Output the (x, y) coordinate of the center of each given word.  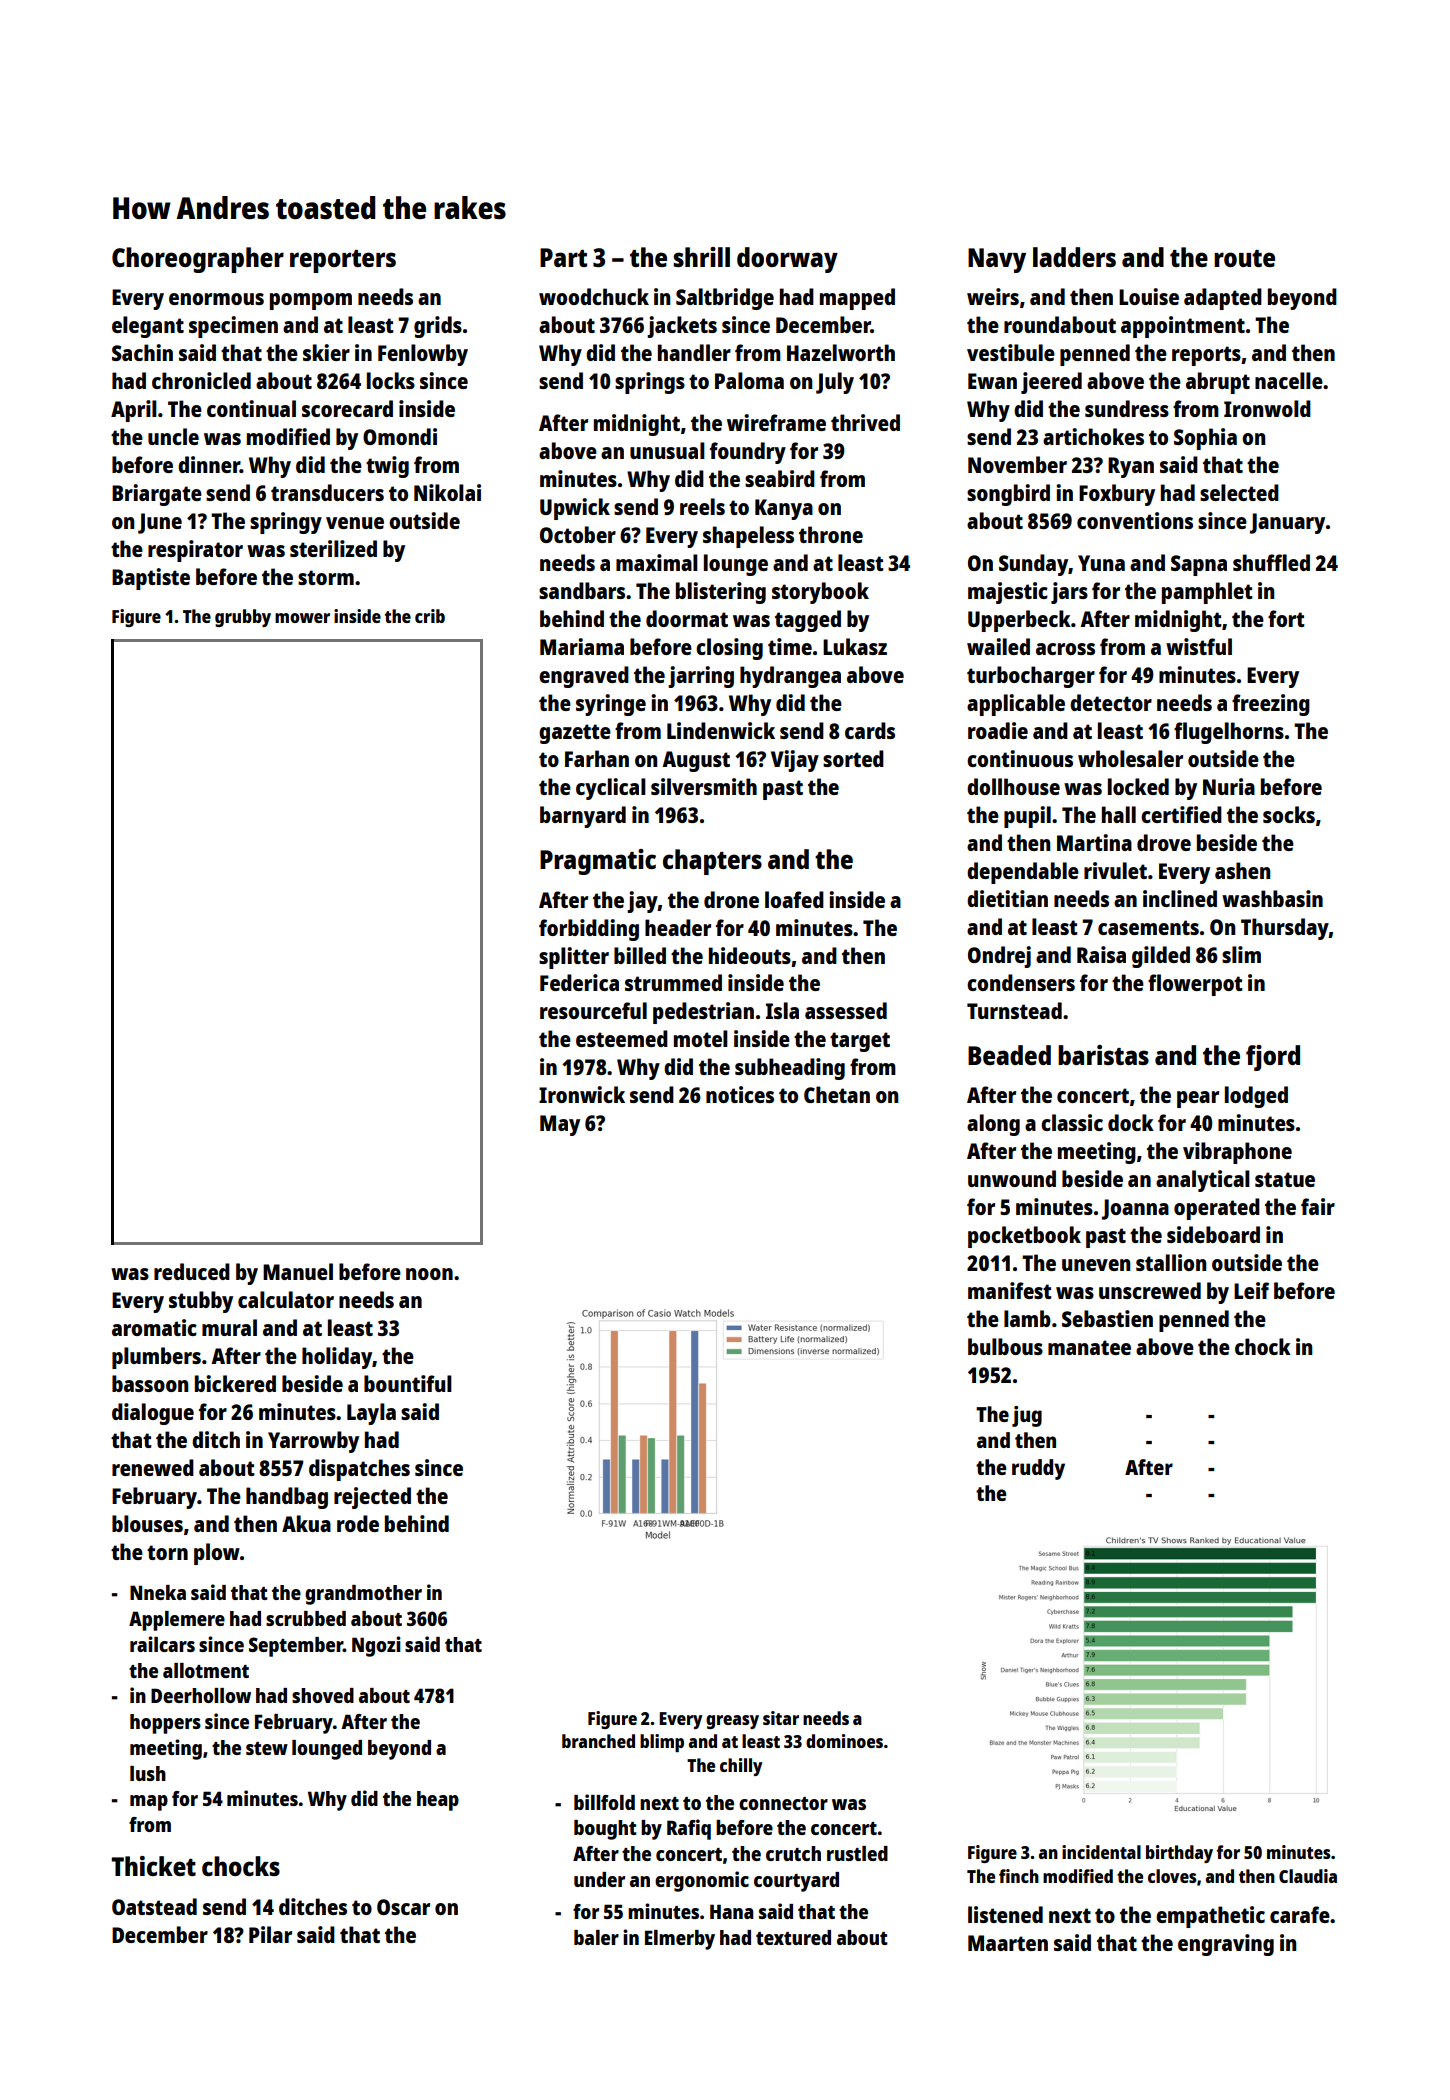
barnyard (583, 817)
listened (1005, 1914)
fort (1286, 618)
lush (148, 1773)
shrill (701, 257)
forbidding (589, 930)
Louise (1149, 296)
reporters (343, 261)
